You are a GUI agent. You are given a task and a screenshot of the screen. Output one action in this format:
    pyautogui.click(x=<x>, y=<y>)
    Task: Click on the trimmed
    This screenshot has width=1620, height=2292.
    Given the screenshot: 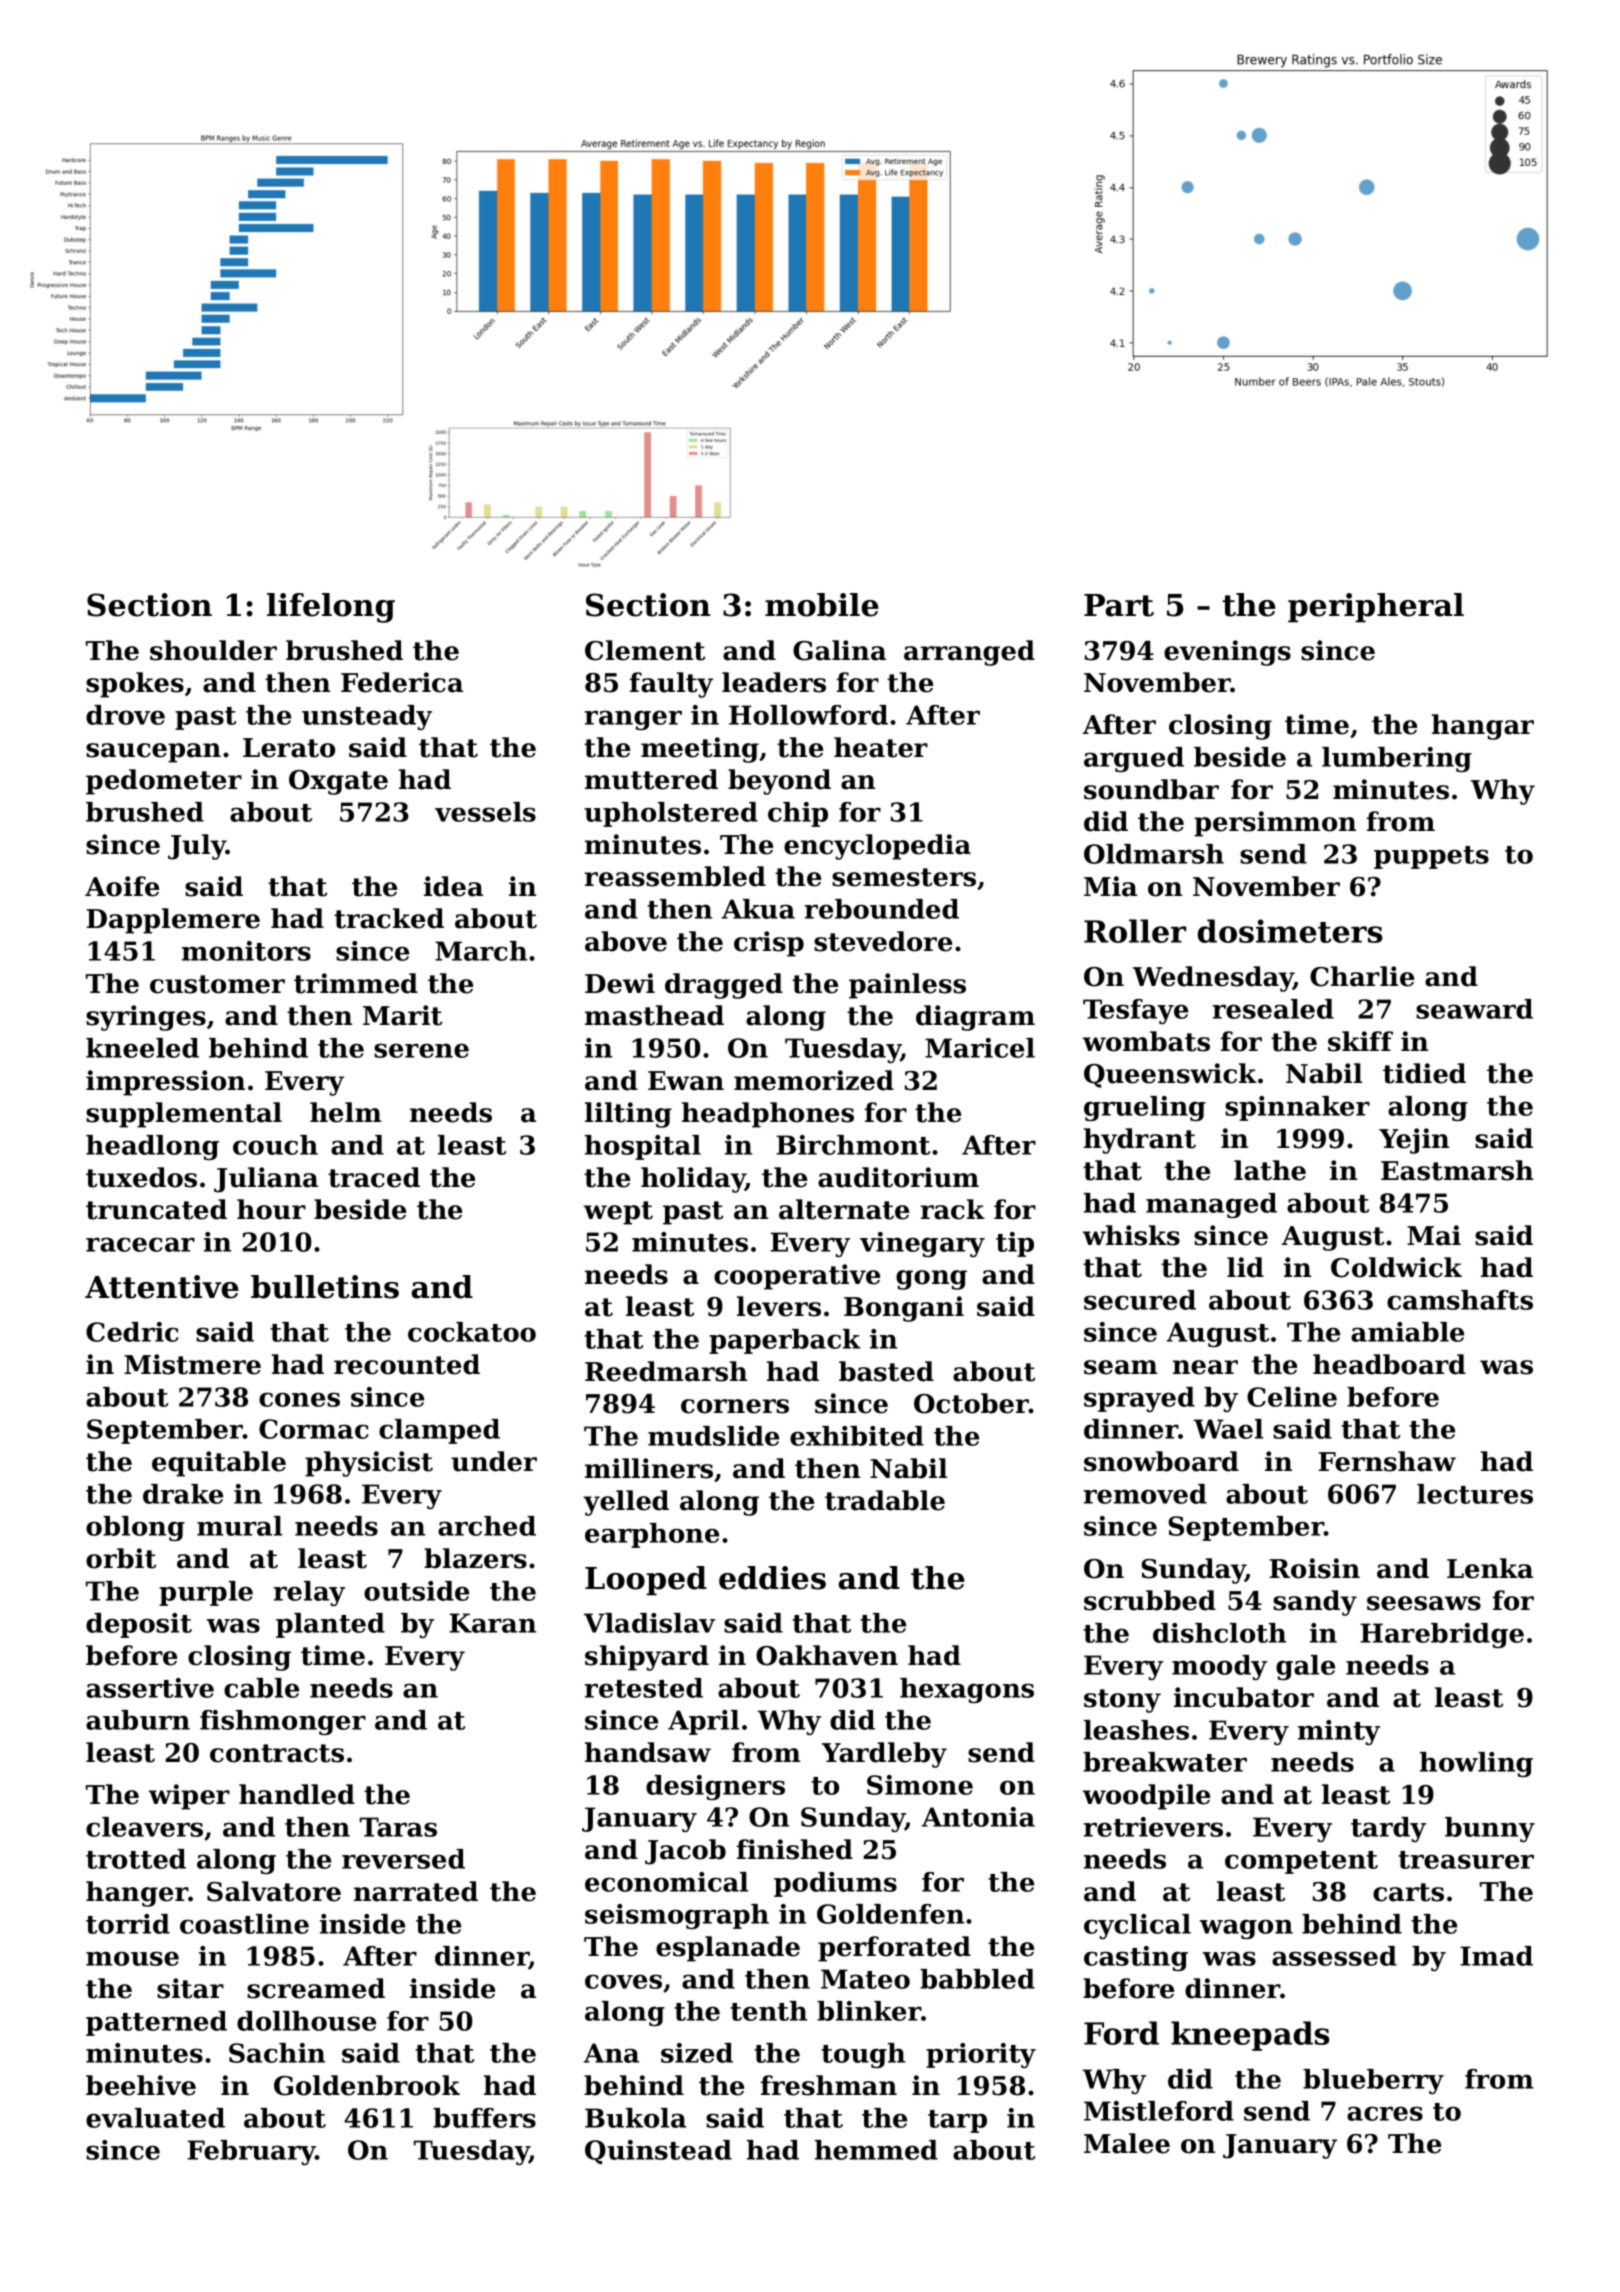 What is the action you would take?
    pyautogui.click(x=356, y=983)
